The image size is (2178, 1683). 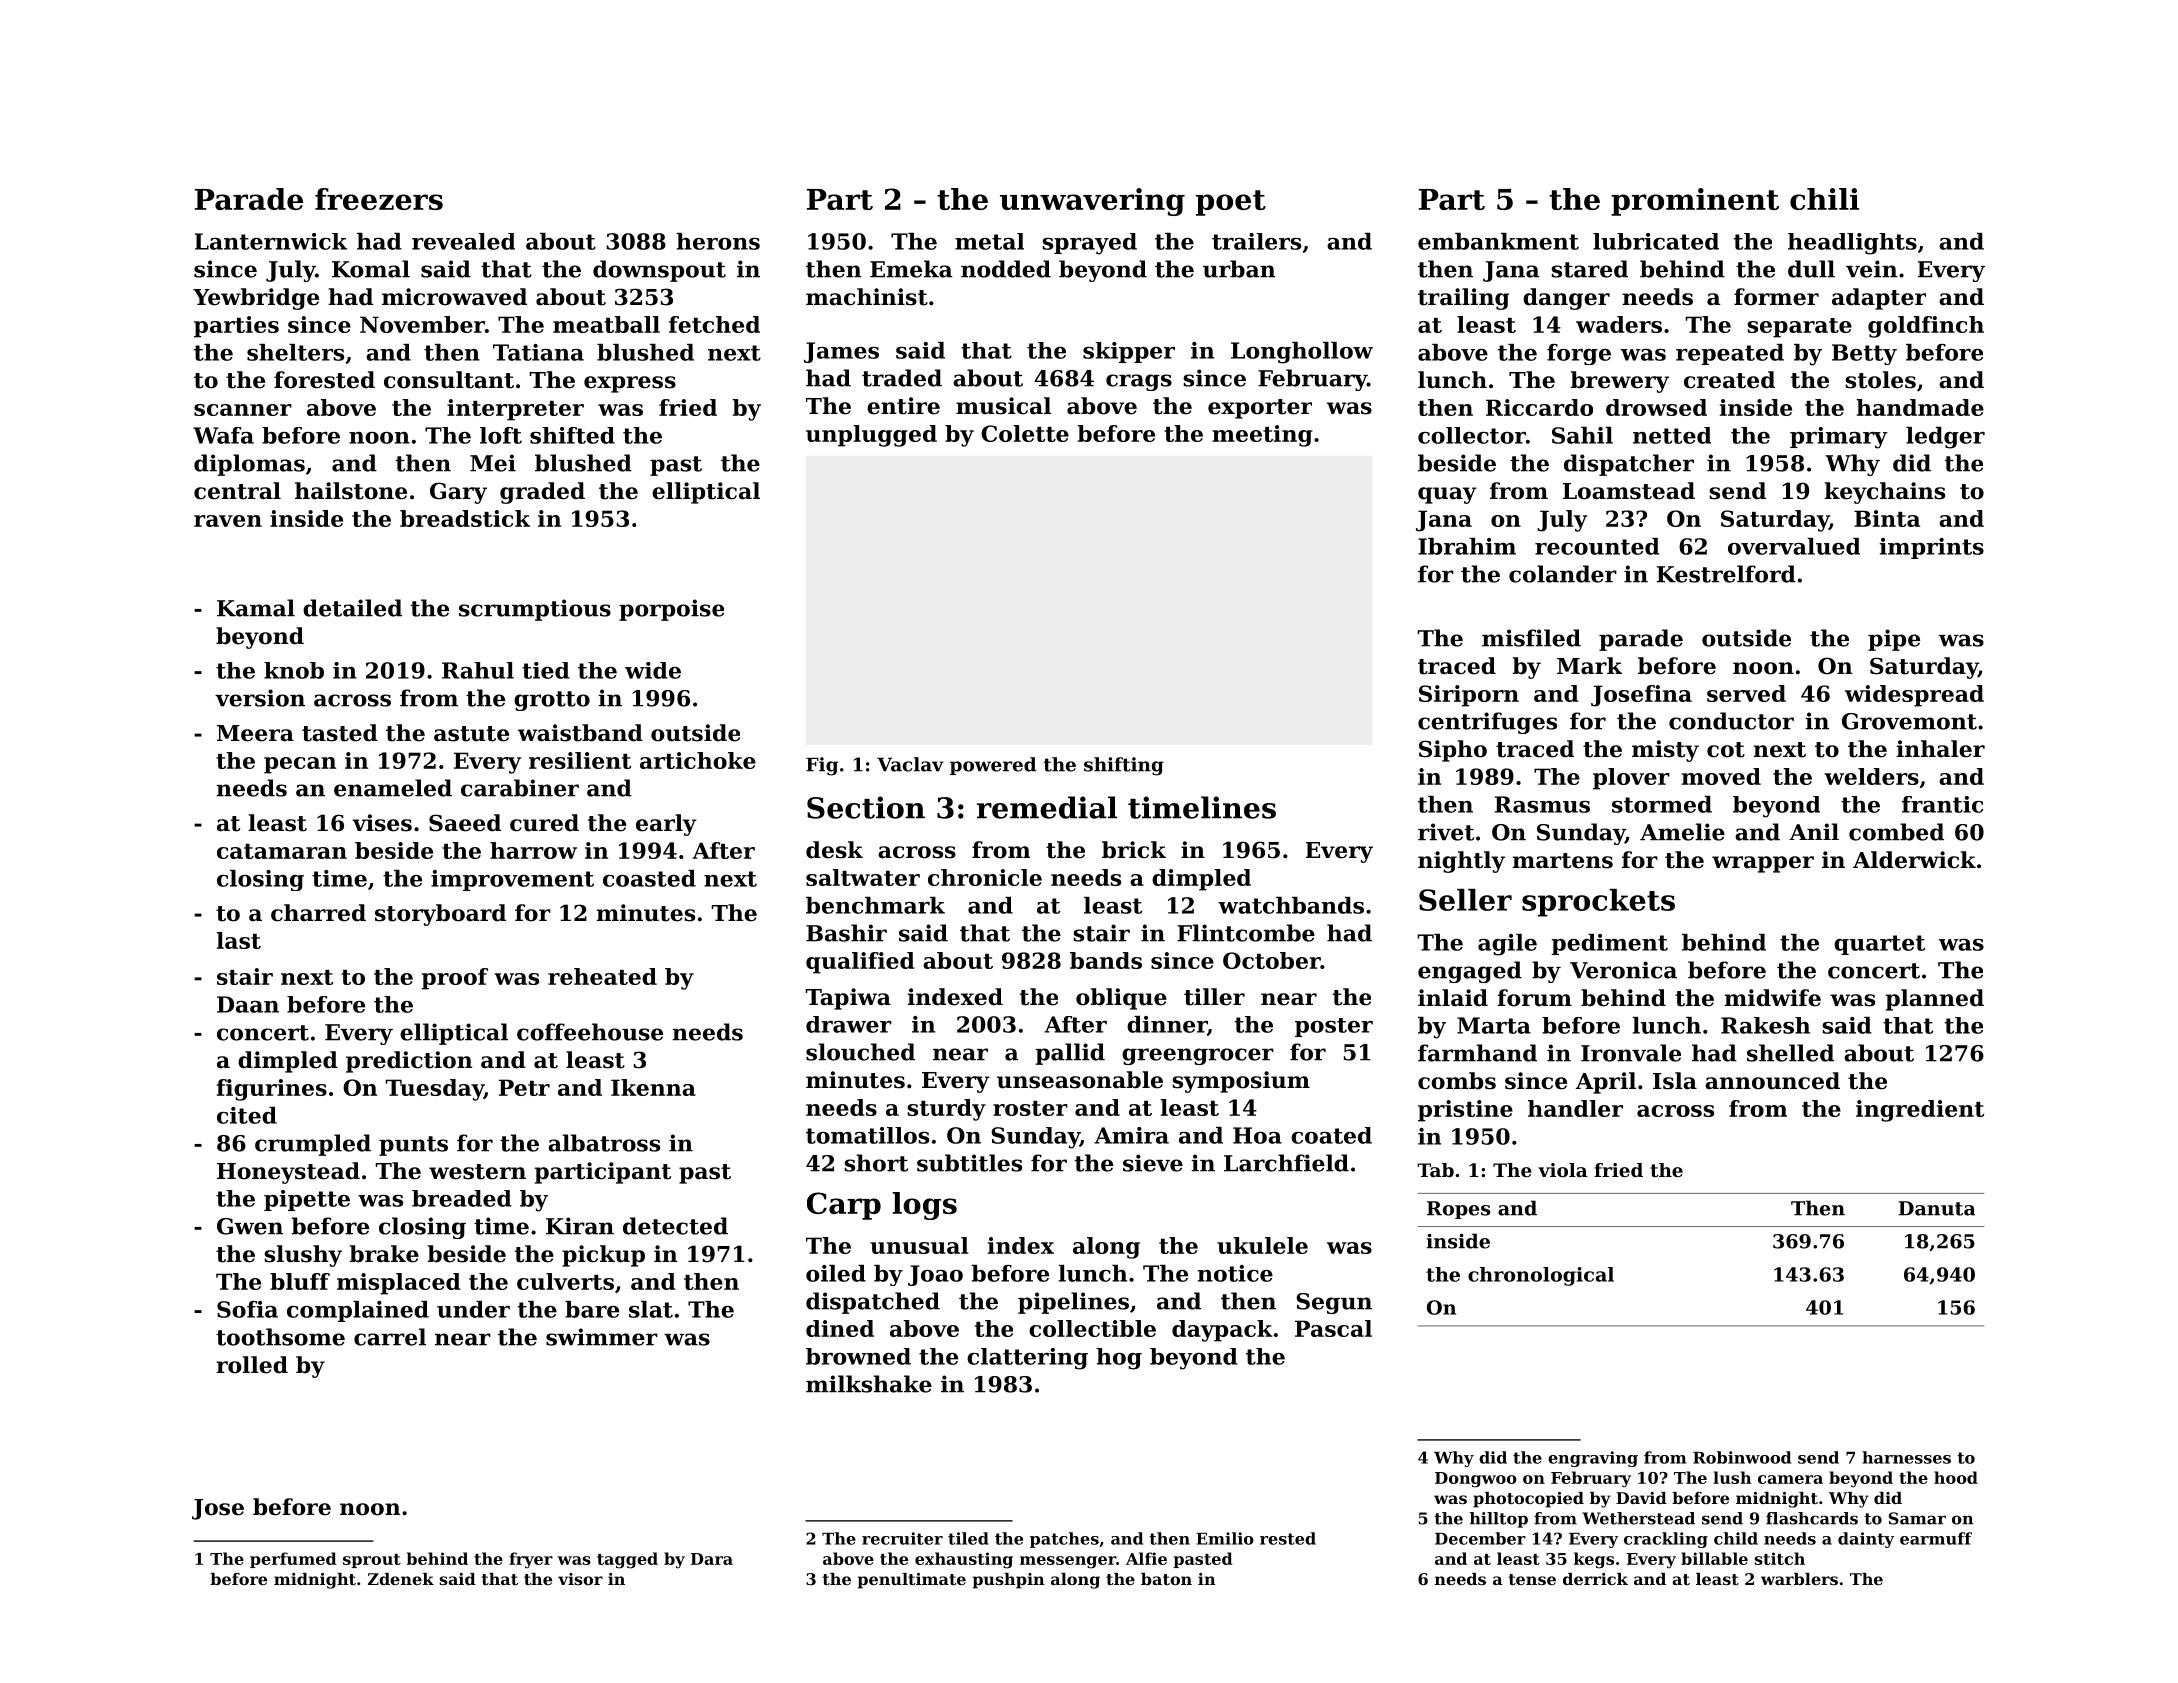 I want to click on misfiled, so click(x=1531, y=638).
